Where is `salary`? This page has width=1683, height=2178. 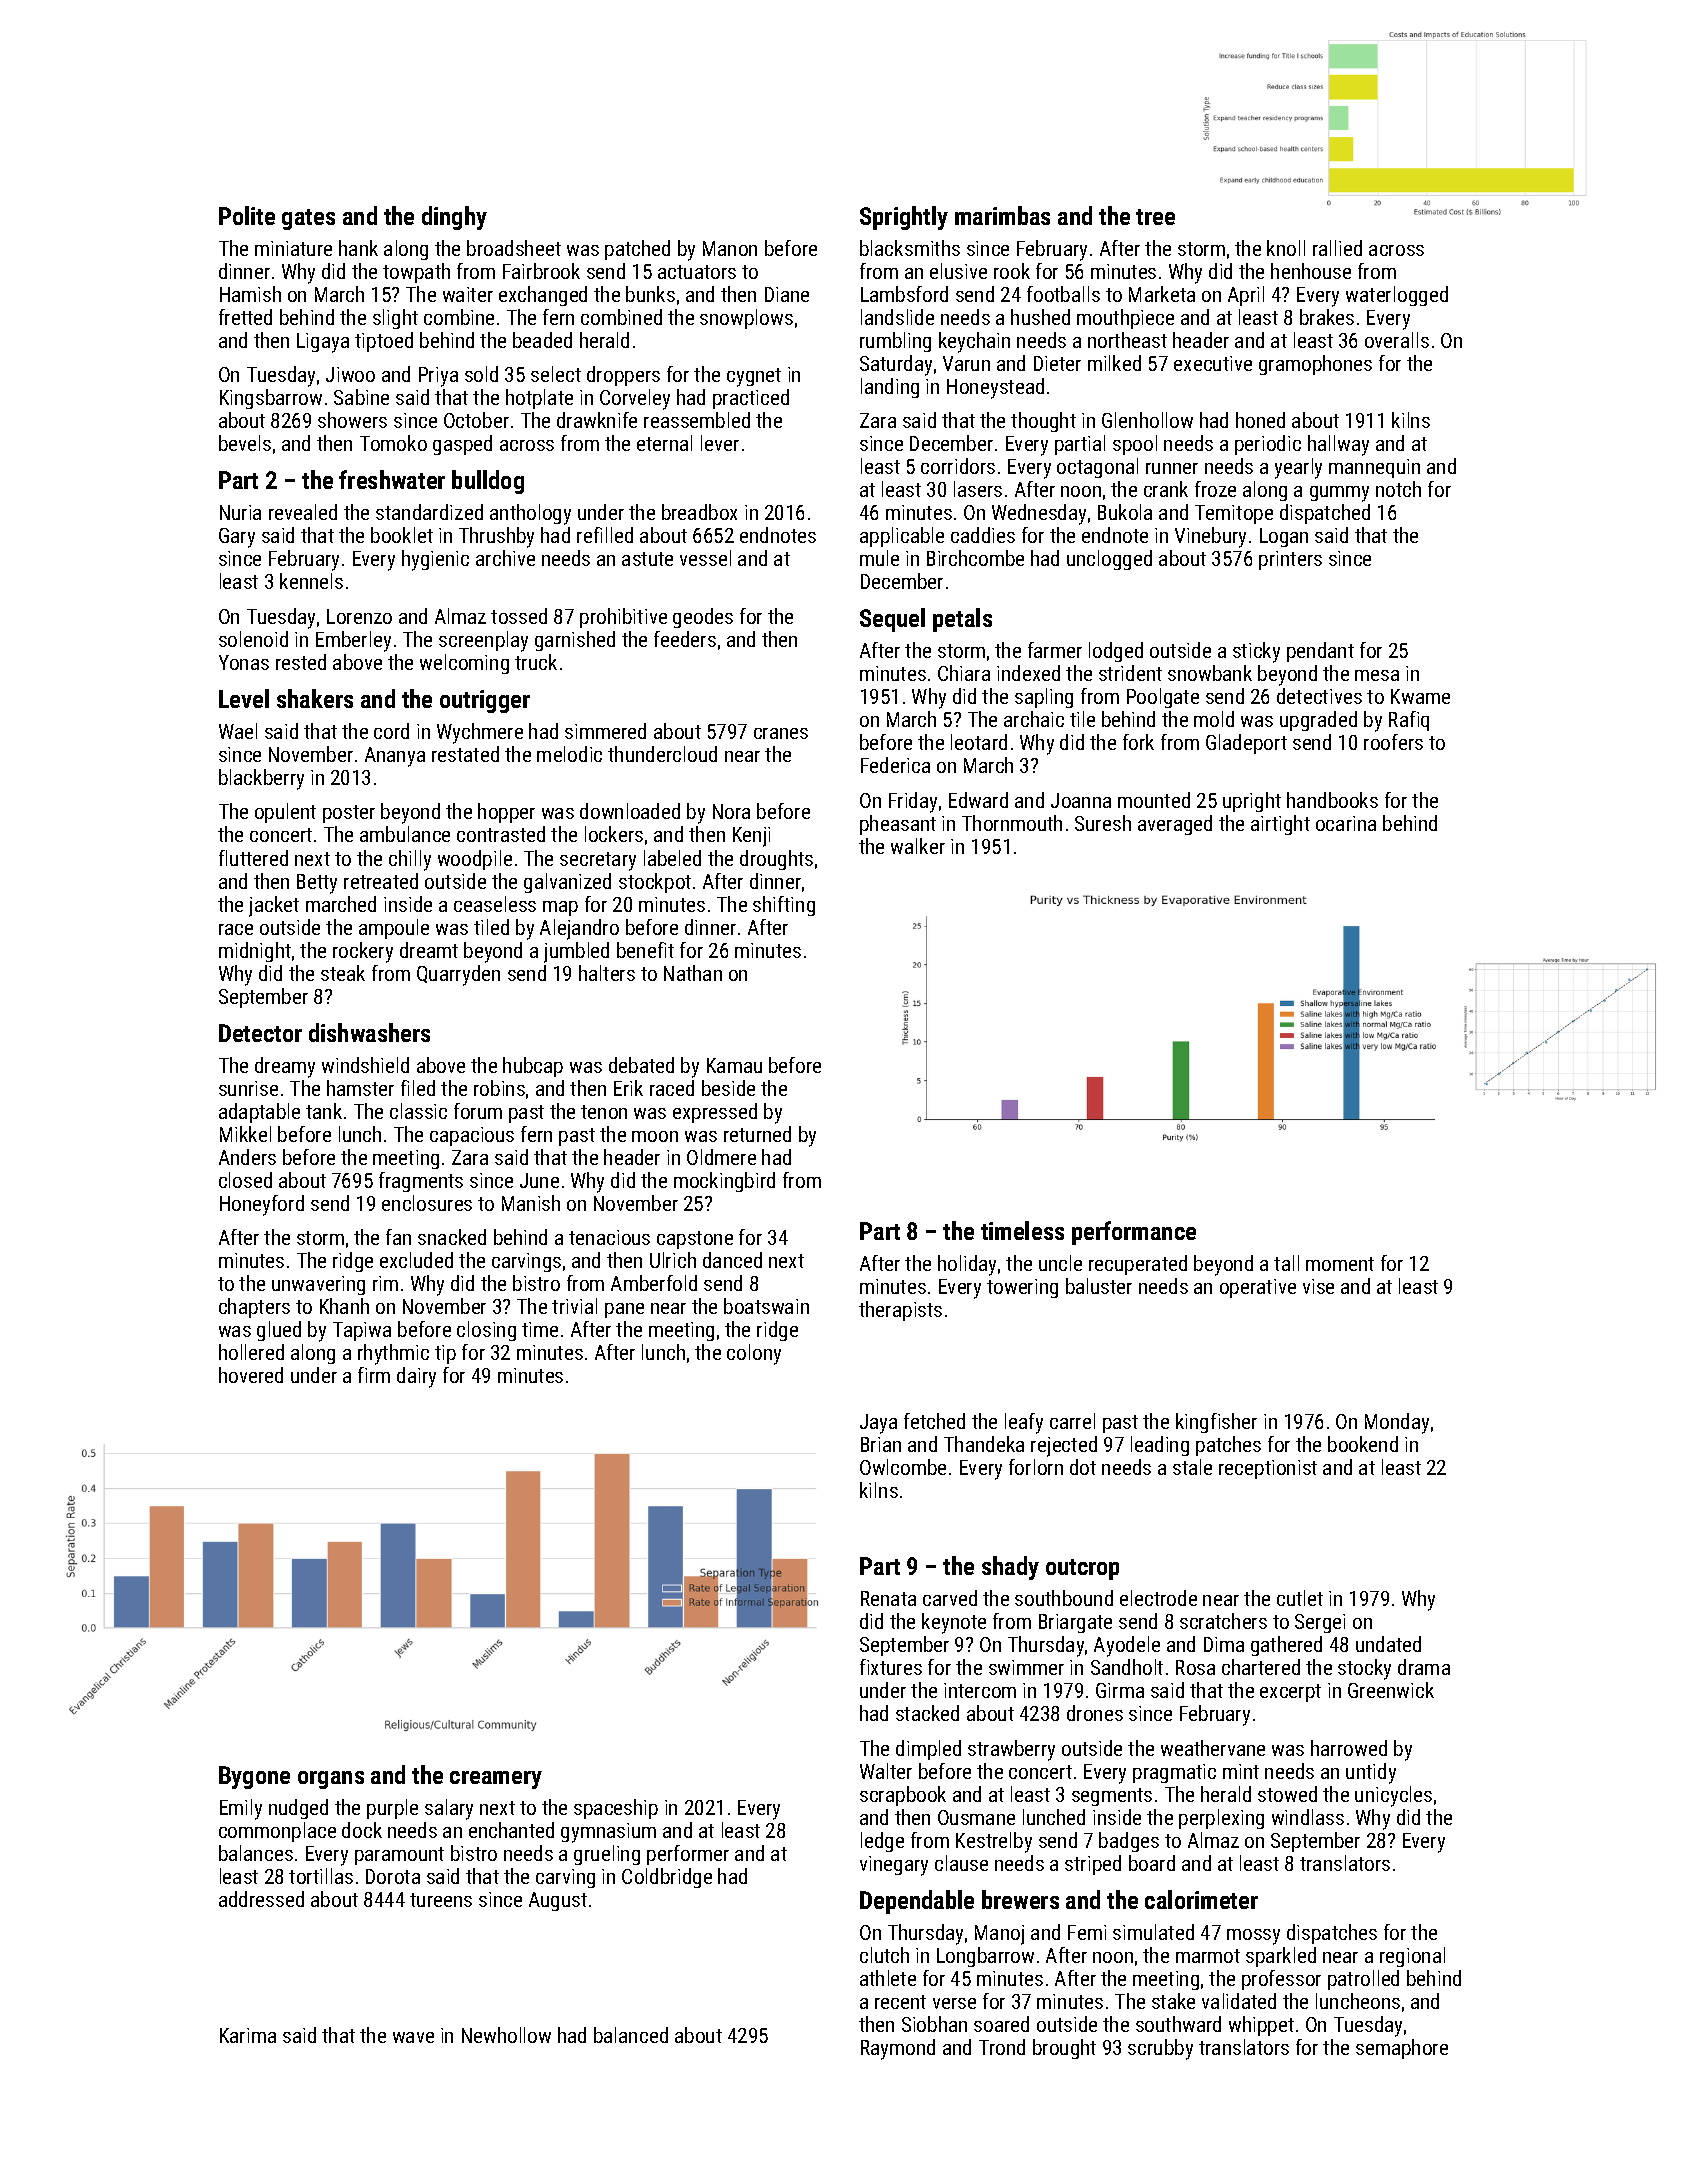
salary is located at coordinates (449, 1809).
